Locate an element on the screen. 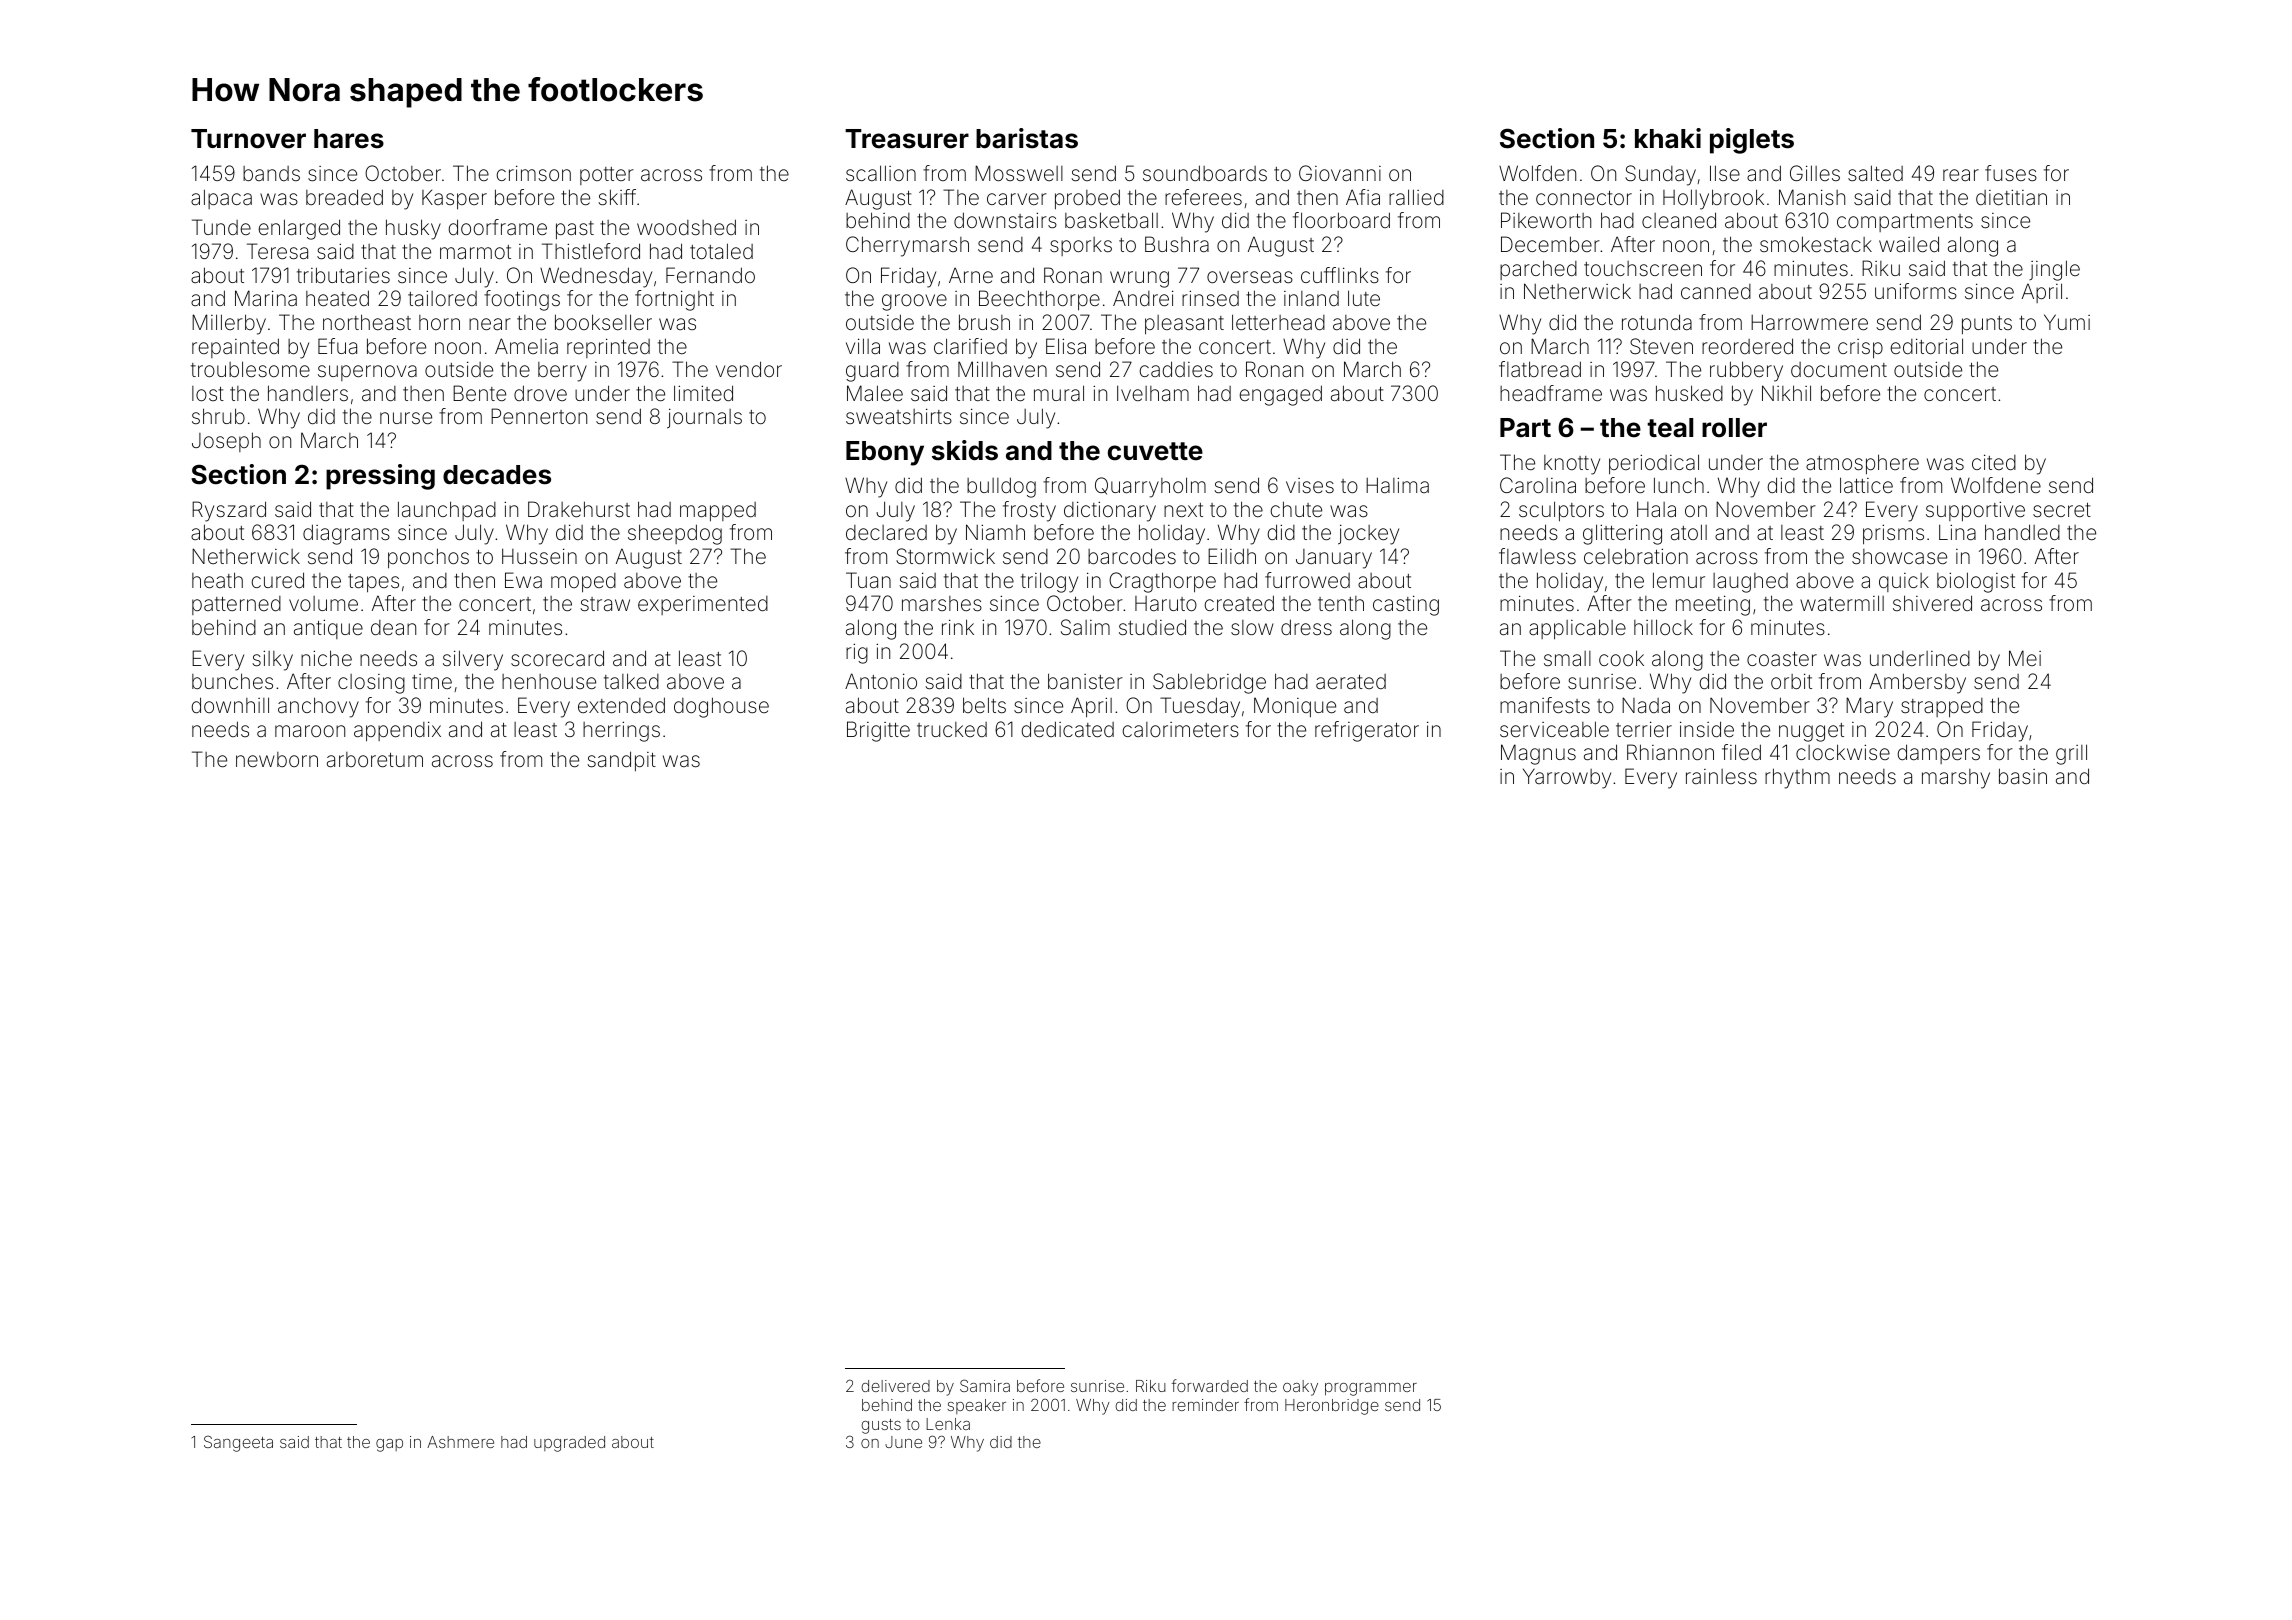  Lenka is located at coordinates (948, 1424).
